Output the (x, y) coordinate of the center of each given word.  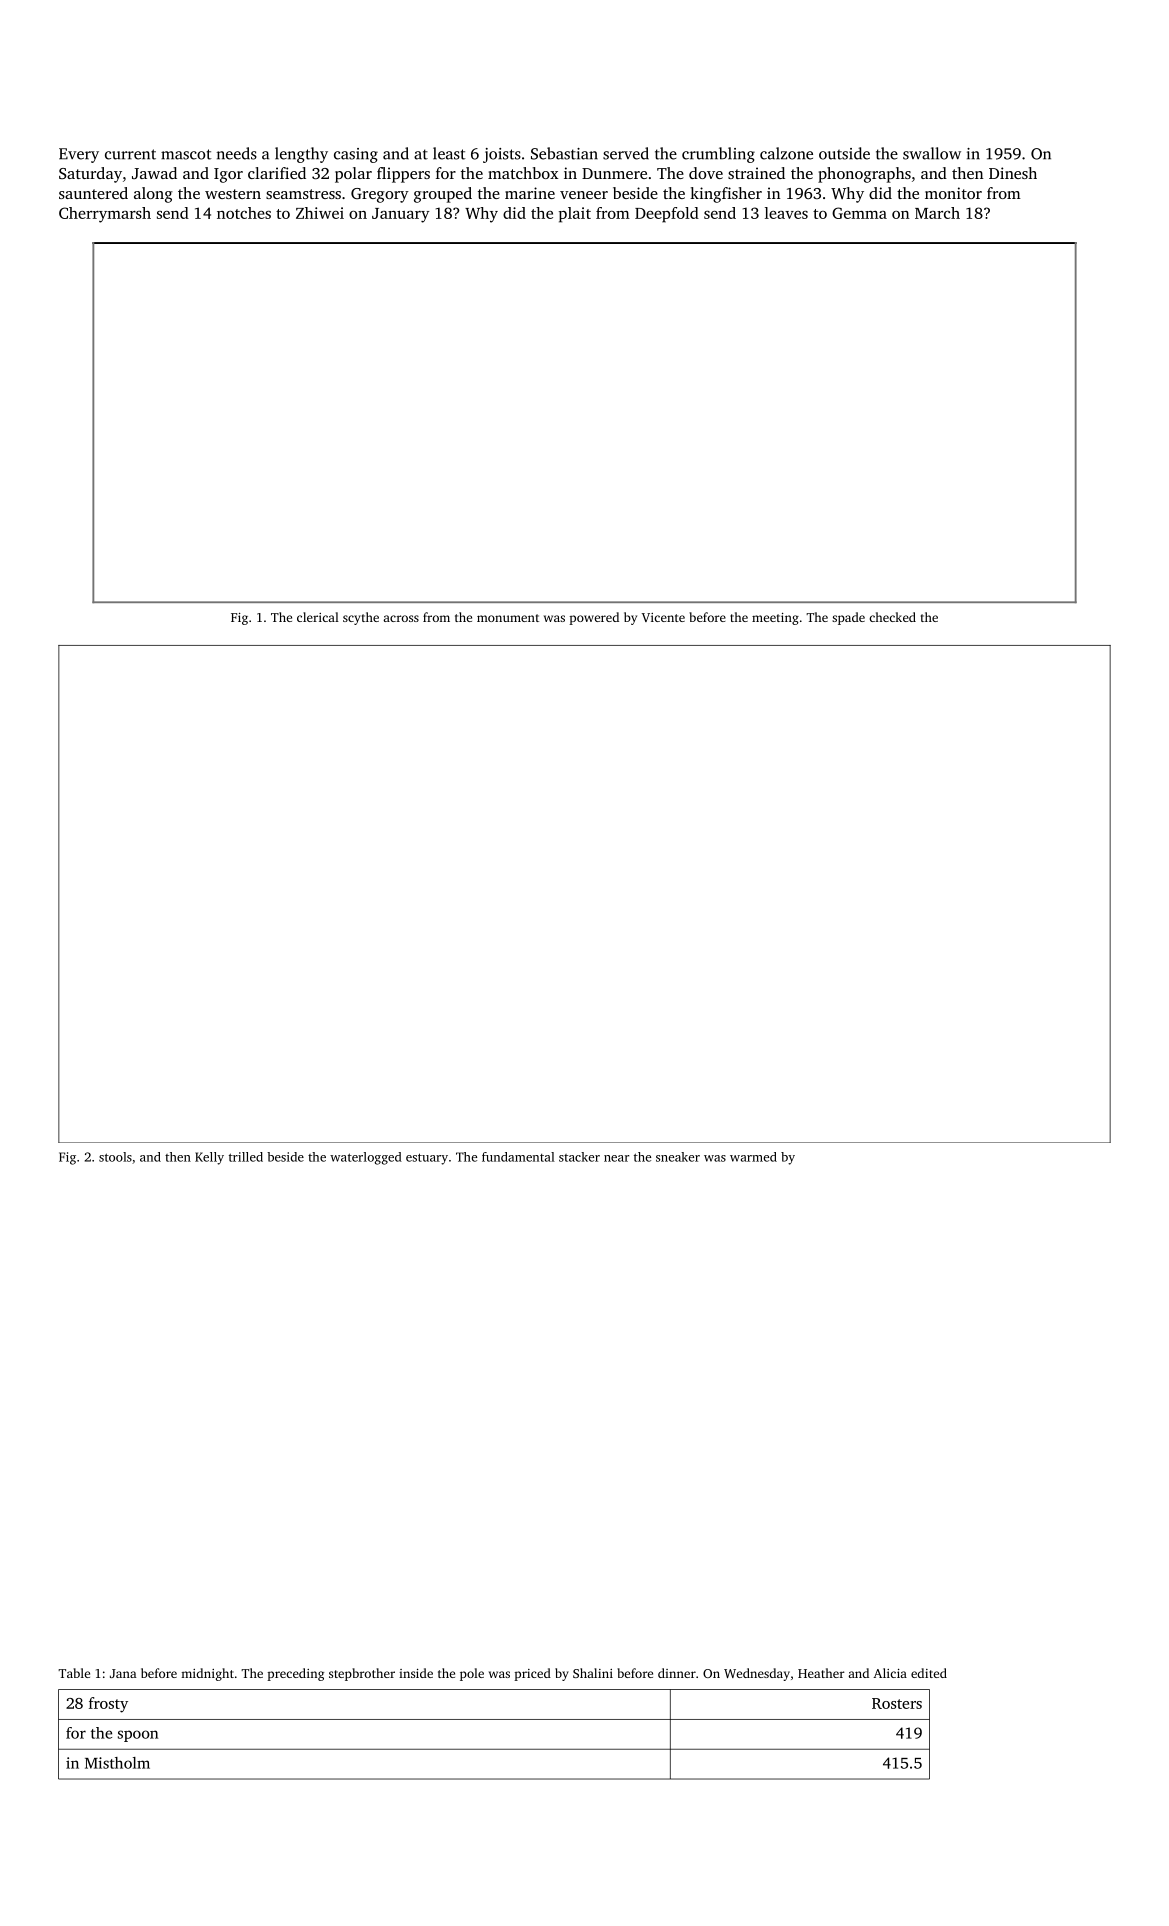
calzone (786, 153)
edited (929, 1673)
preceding (295, 1674)
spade (848, 618)
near (616, 1158)
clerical (318, 617)
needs (237, 153)
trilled (246, 1157)
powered (594, 618)
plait (575, 215)
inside (416, 1673)
